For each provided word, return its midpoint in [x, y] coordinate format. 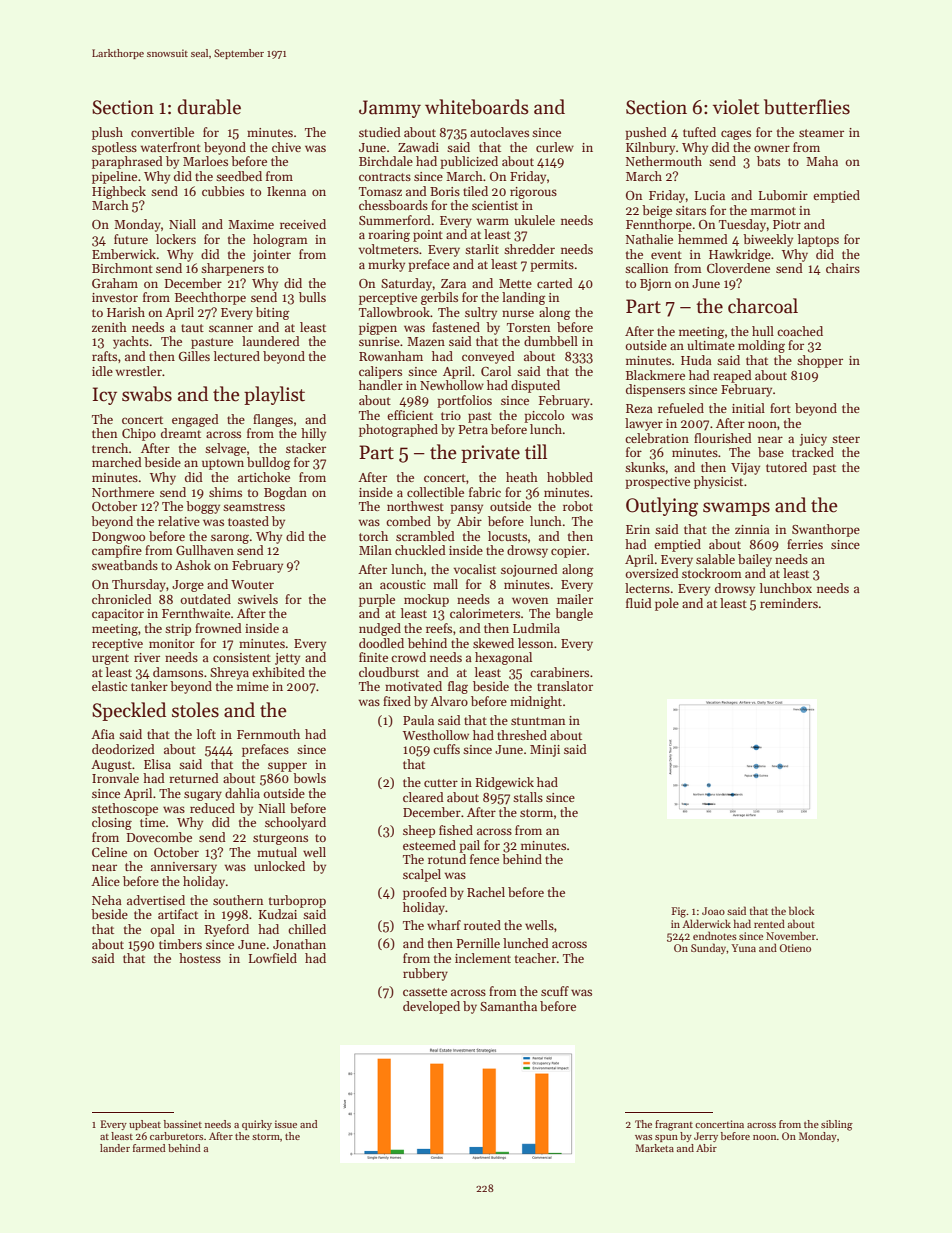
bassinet [183, 1124]
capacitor [118, 615]
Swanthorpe [826, 530]
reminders [789, 603]
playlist [274, 395]
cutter [441, 783]
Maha [822, 161]
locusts [507, 536]
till [536, 452]
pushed [646, 133]
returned [194, 778]
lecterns [647, 588]
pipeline [114, 177]
